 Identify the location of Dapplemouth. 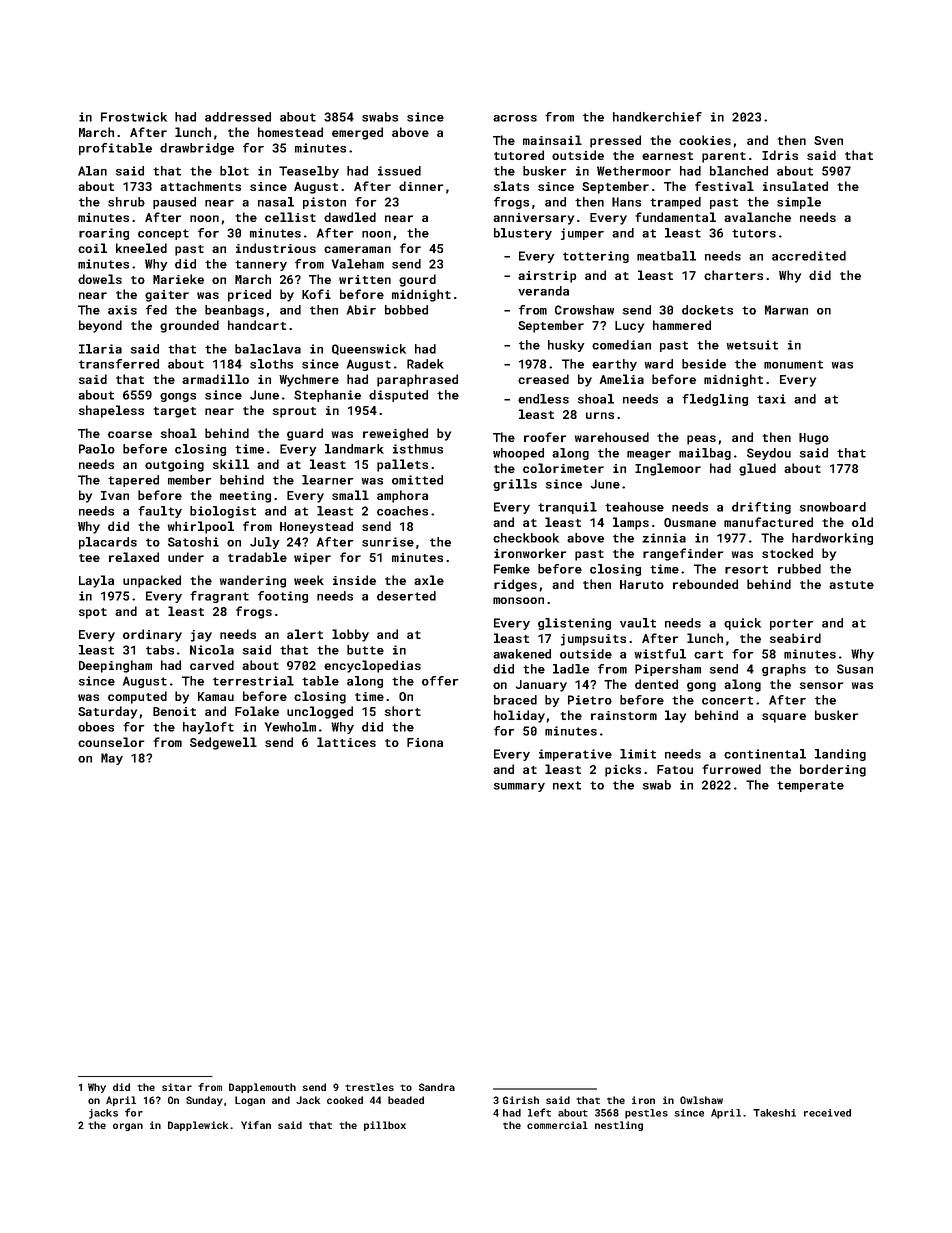
(262, 1088).
